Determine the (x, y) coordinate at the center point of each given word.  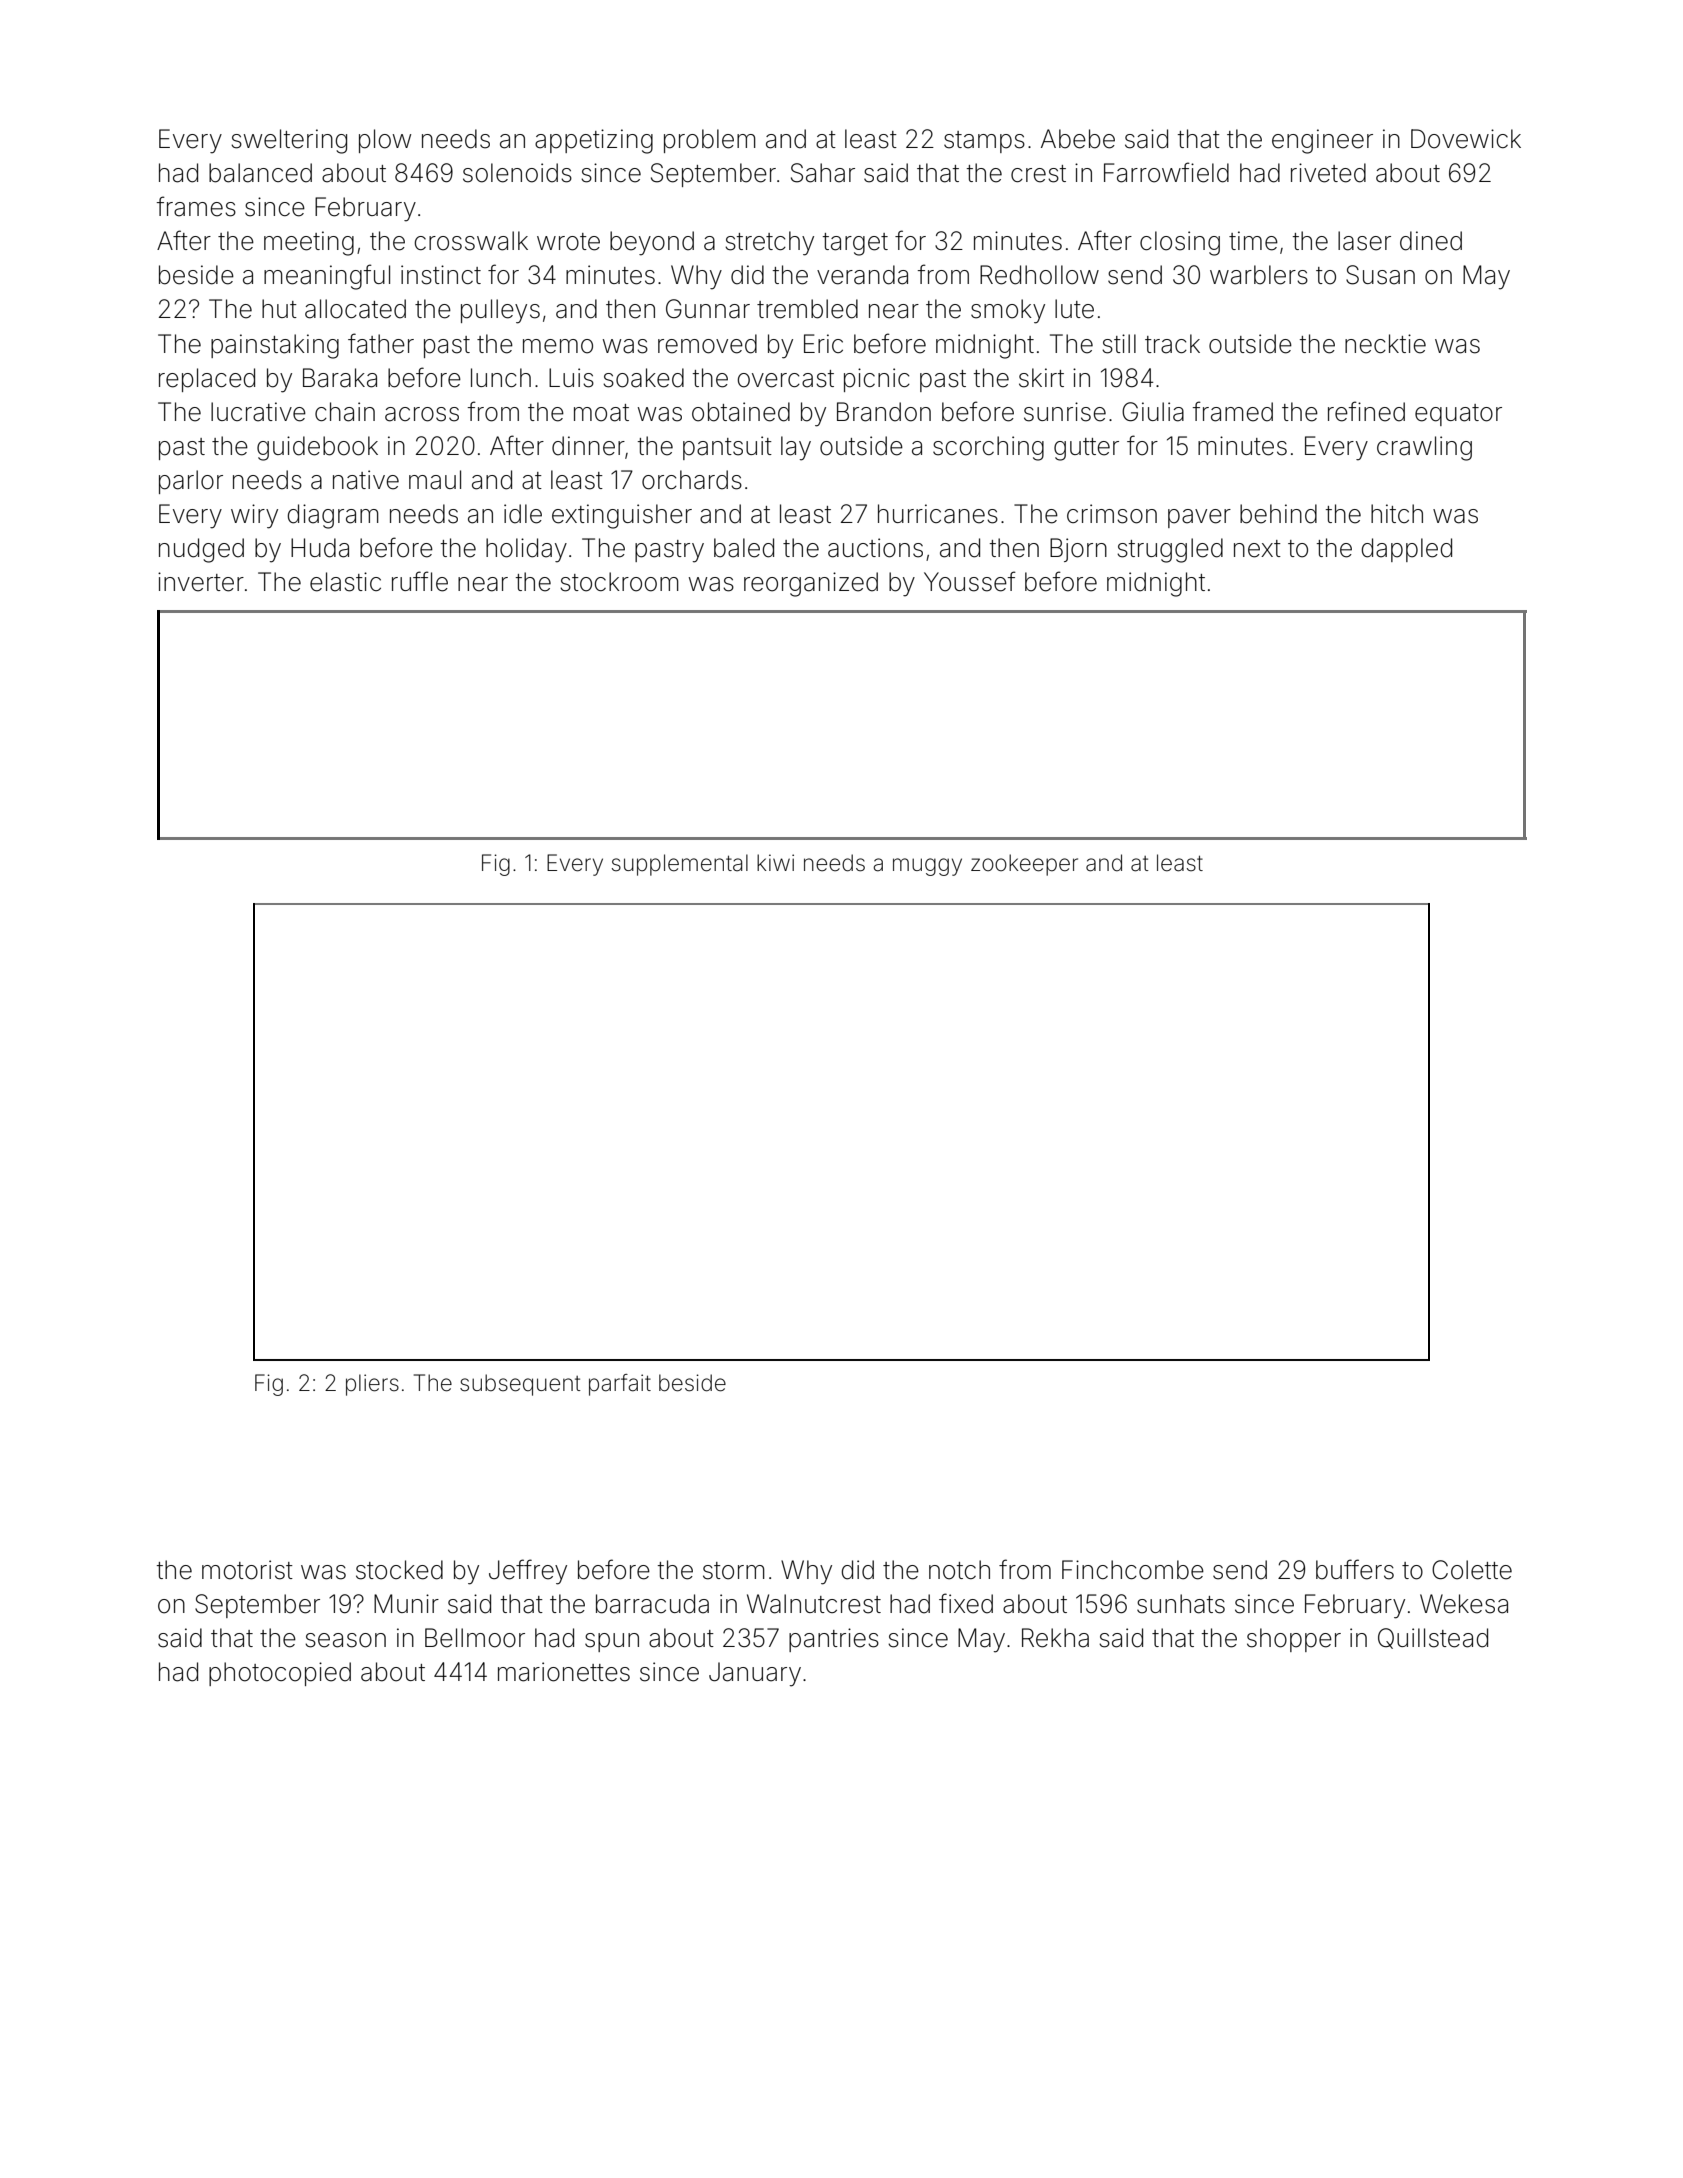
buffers (1355, 1569)
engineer (1322, 141)
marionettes (564, 1672)
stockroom (619, 582)
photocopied (280, 1674)
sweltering (289, 141)
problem (710, 141)
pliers (372, 1385)
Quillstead (1433, 1638)
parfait (620, 1385)
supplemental (680, 865)
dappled (1407, 550)
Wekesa (1464, 1604)
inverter (201, 582)
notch (959, 1570)
